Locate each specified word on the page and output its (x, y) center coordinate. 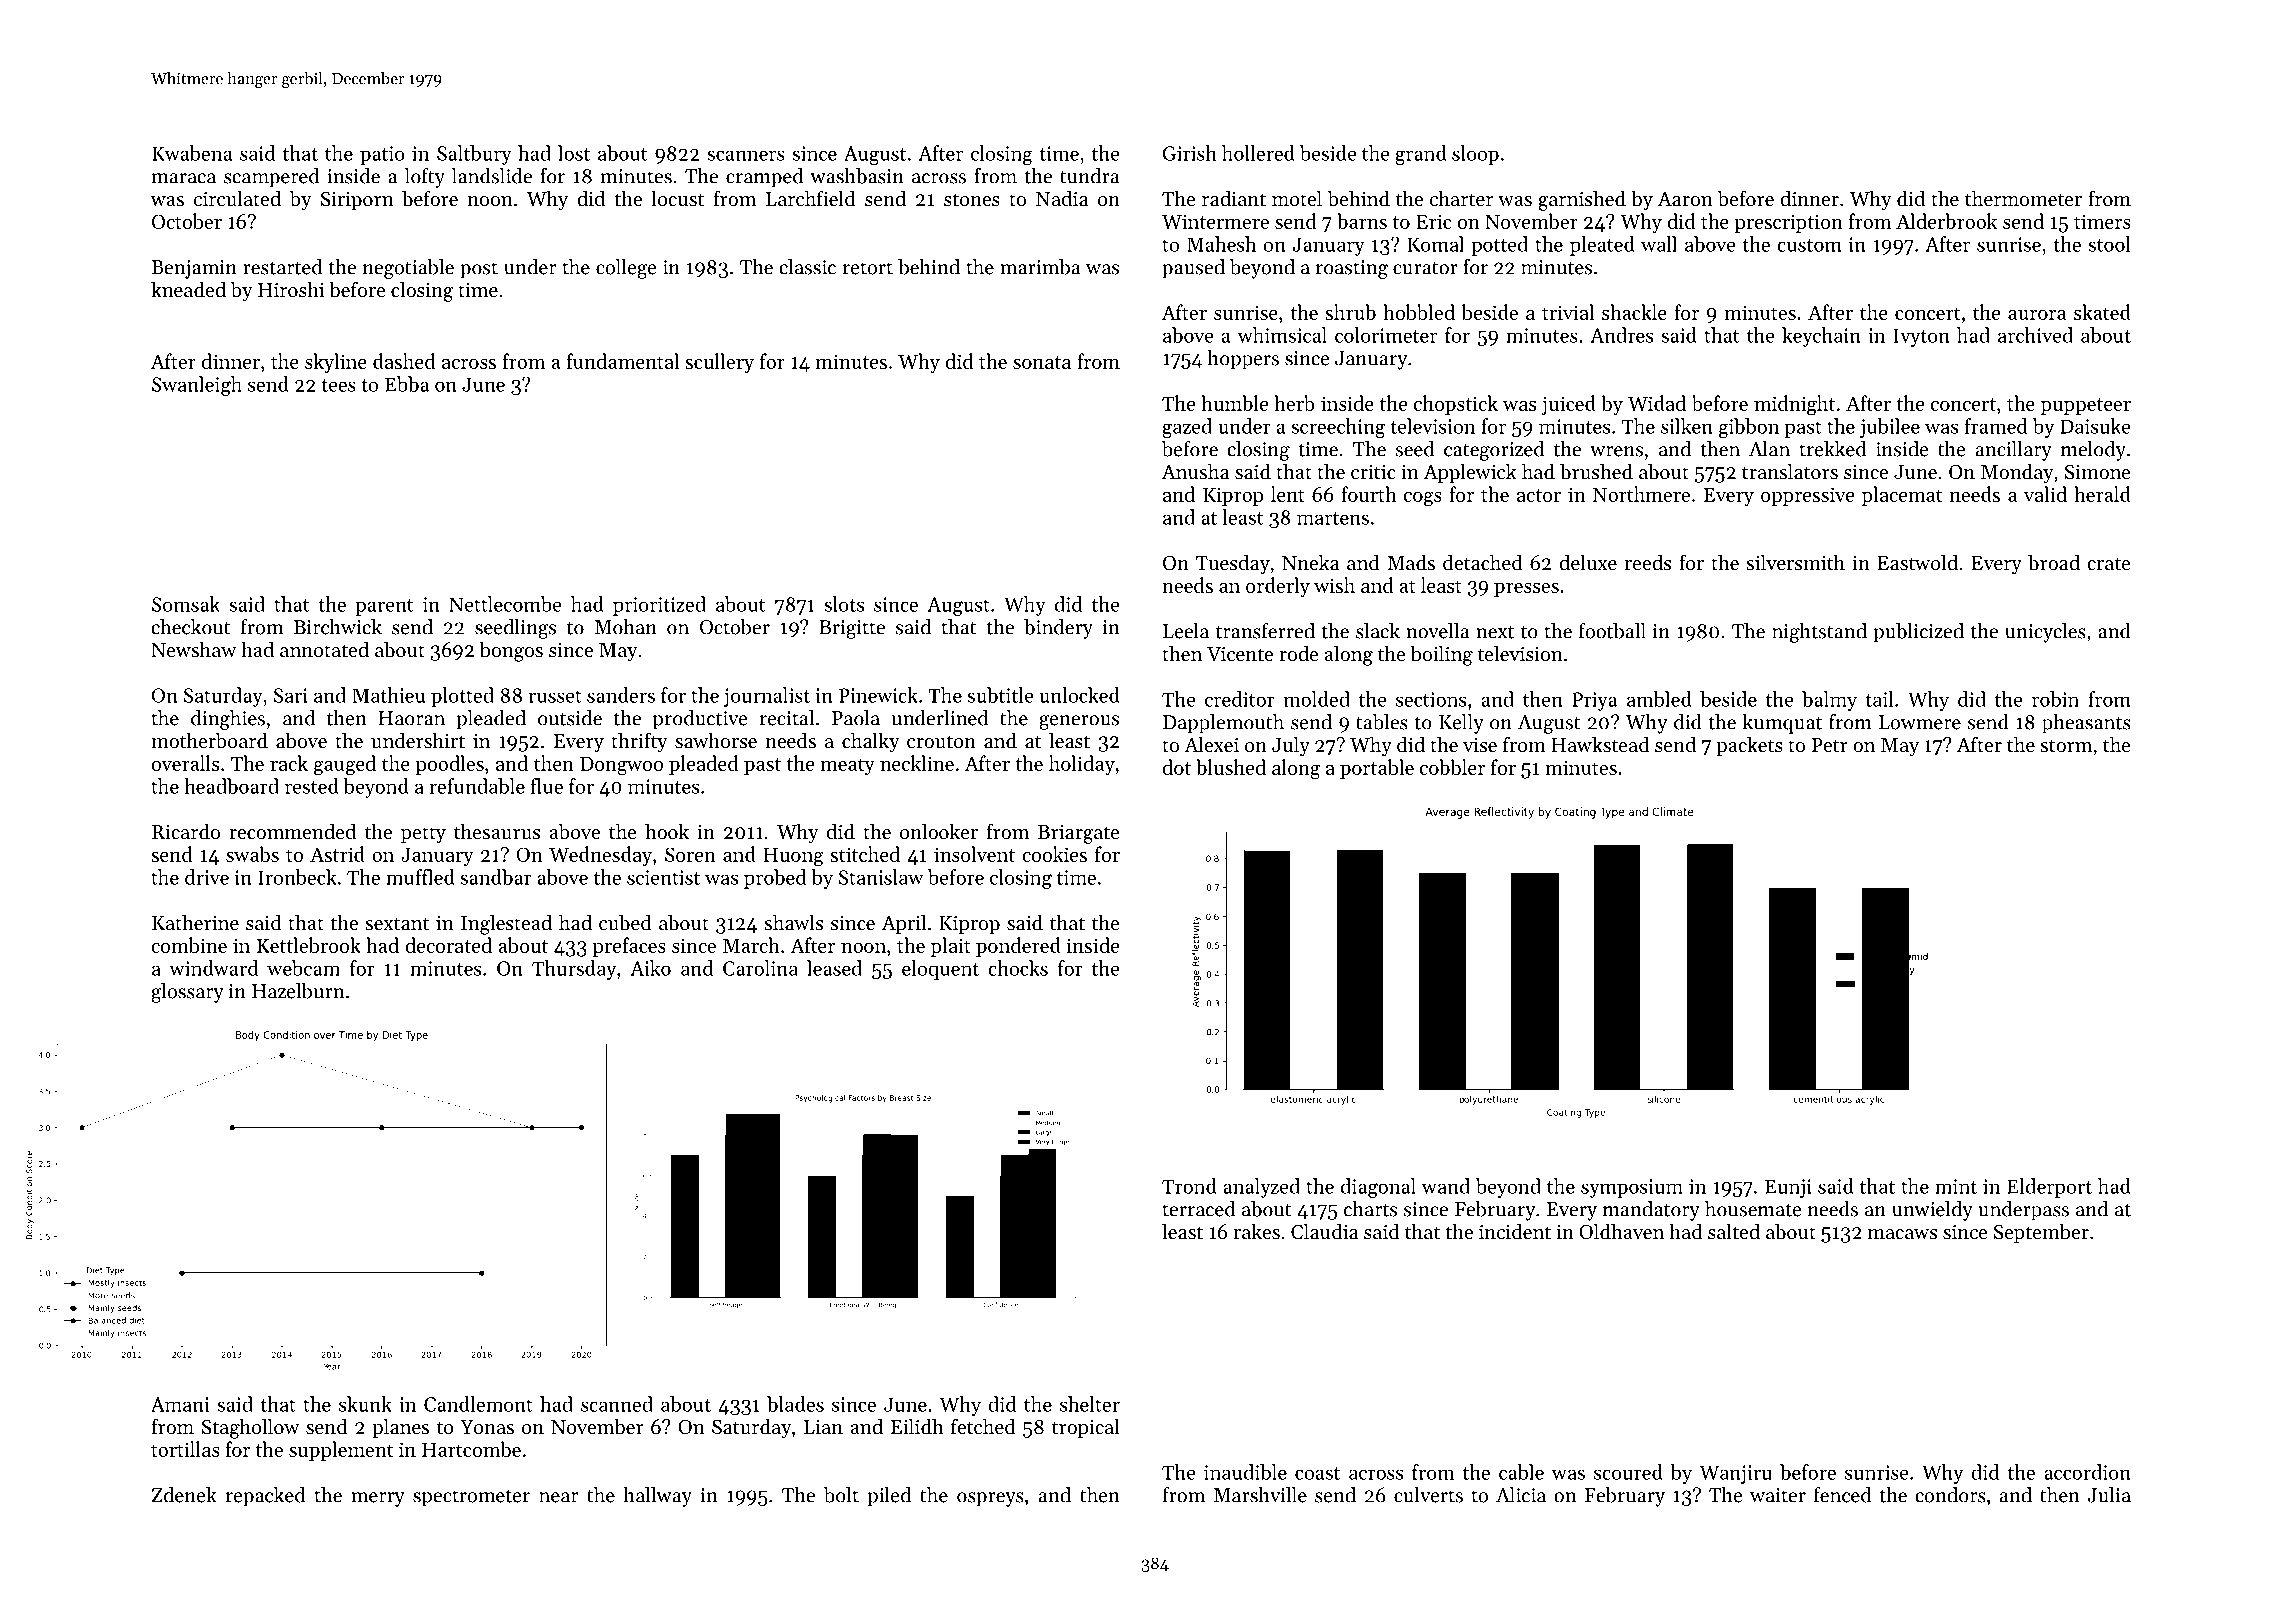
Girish (1190, 153)
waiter (1778, 1495)
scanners (746, 155)
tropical (1086, 1428)
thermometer (2023, 198)
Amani (180, 1404)
